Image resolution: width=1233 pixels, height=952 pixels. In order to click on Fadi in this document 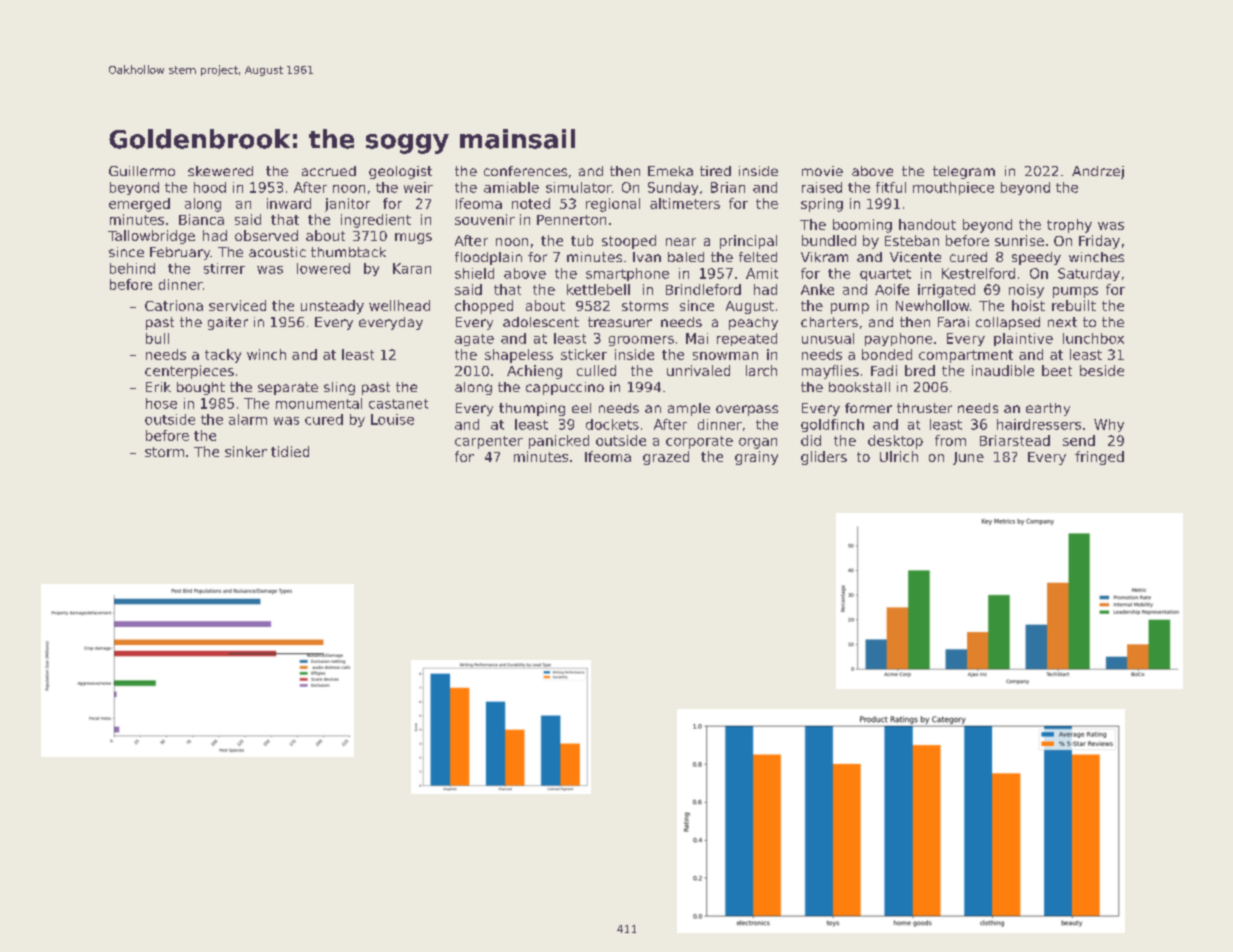, I will do `click(884, 370)`.
